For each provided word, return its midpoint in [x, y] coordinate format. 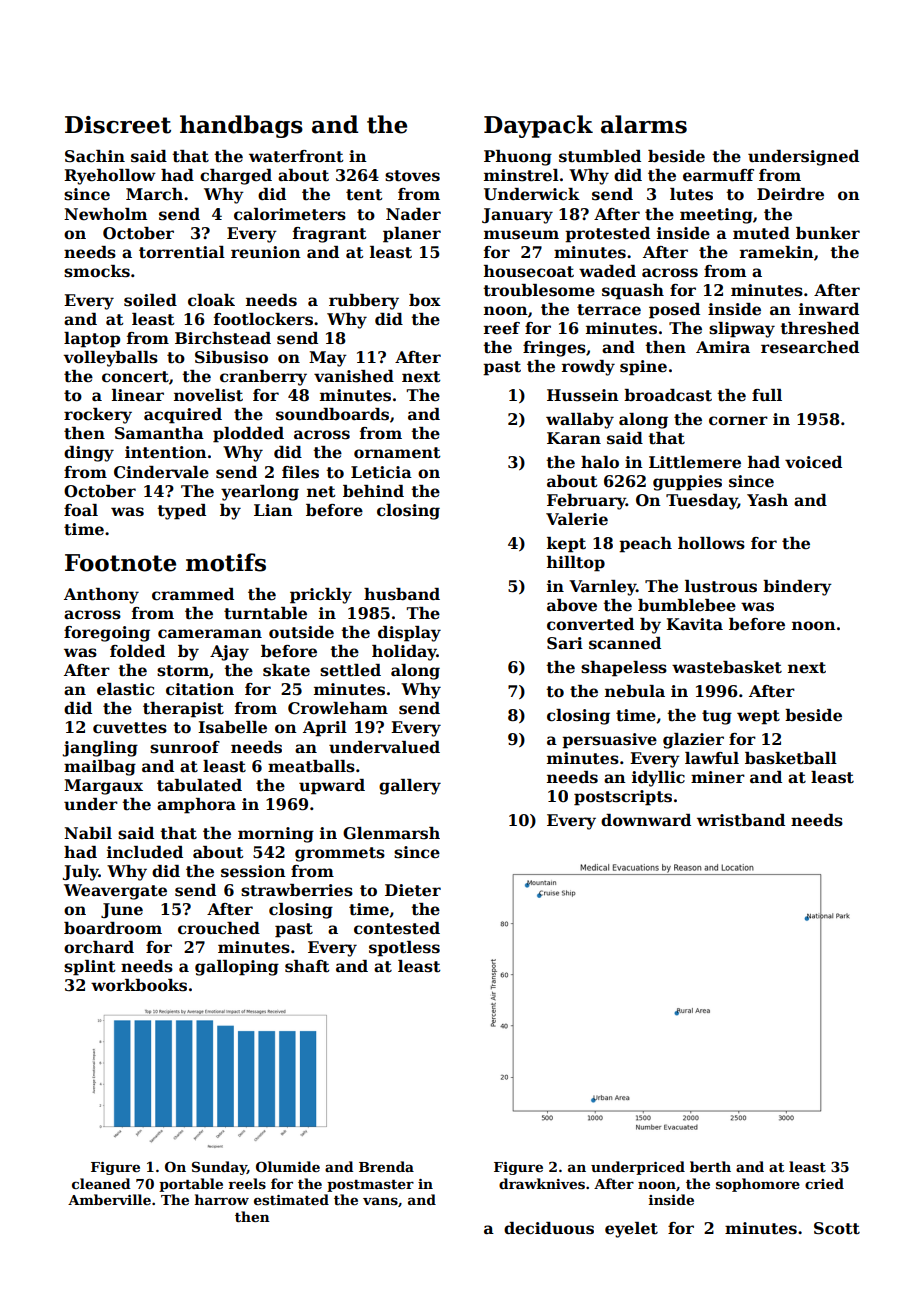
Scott [837, 1228]
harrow [222, 1199]
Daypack [538, 126]
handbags [241, 126]
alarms [644, 124]
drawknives [542, 1183]
